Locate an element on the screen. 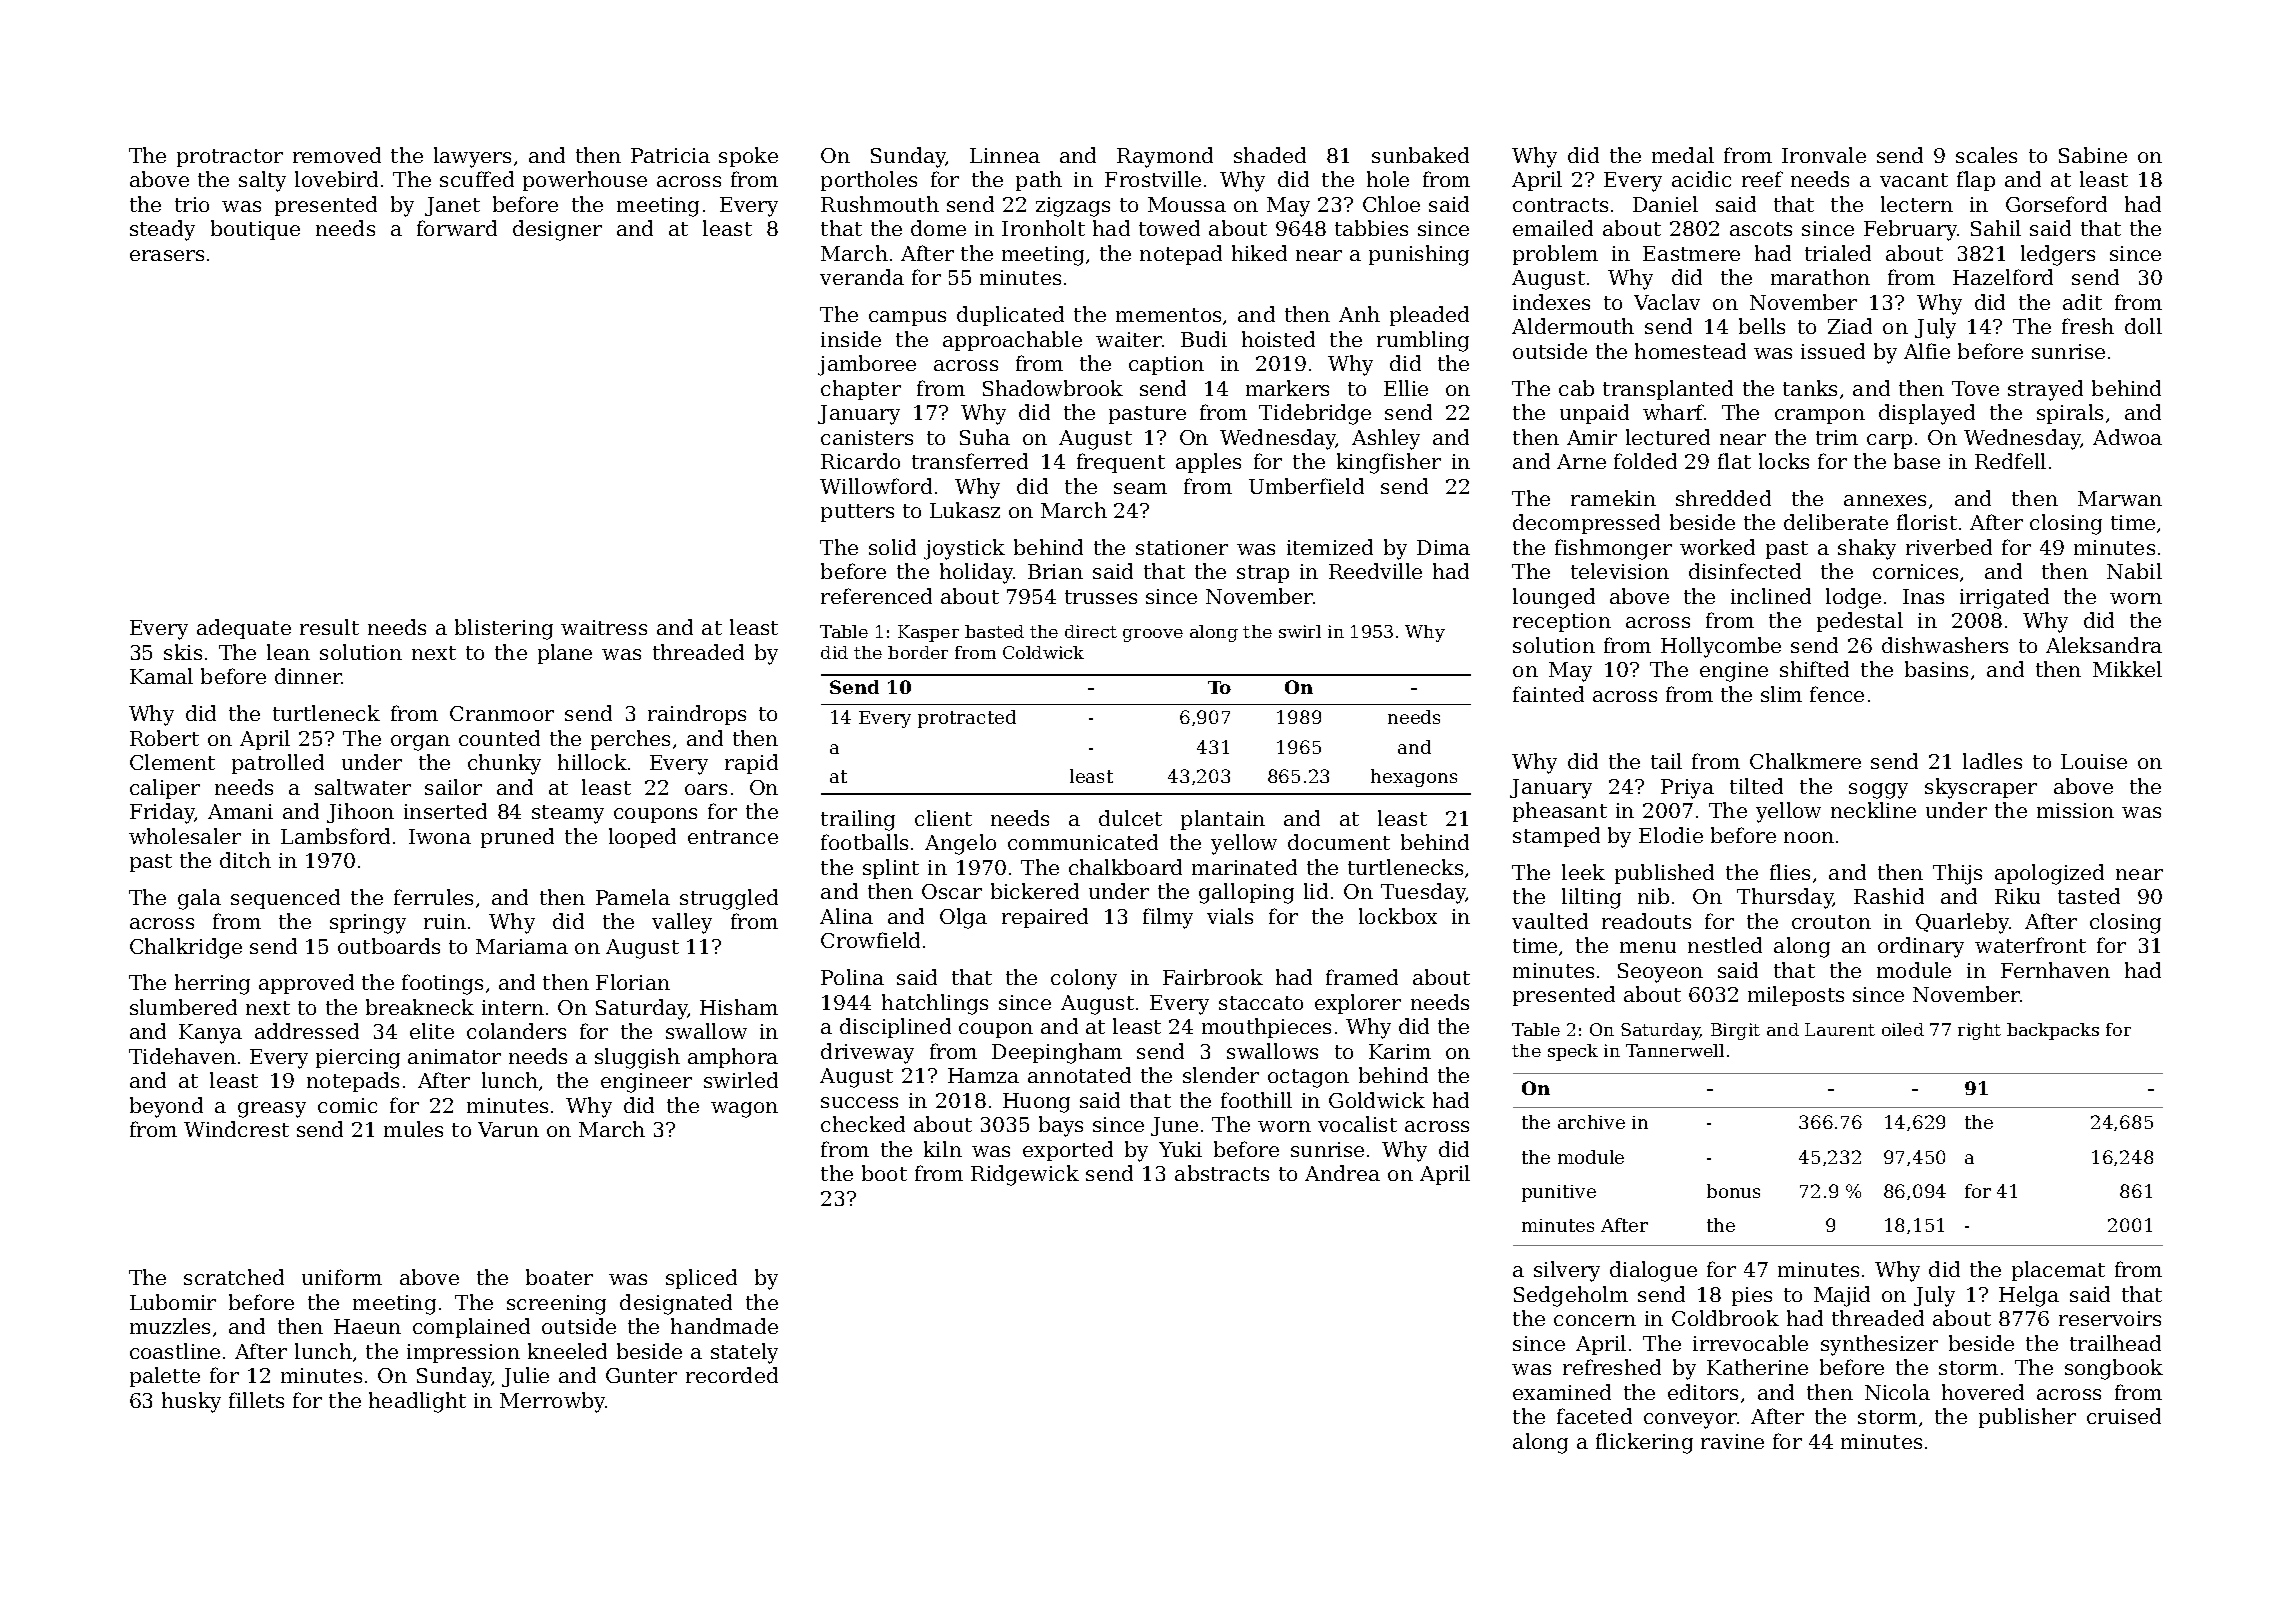 The image size is (2292, 1620). flickering is located at coordinates (1644, 1443).
